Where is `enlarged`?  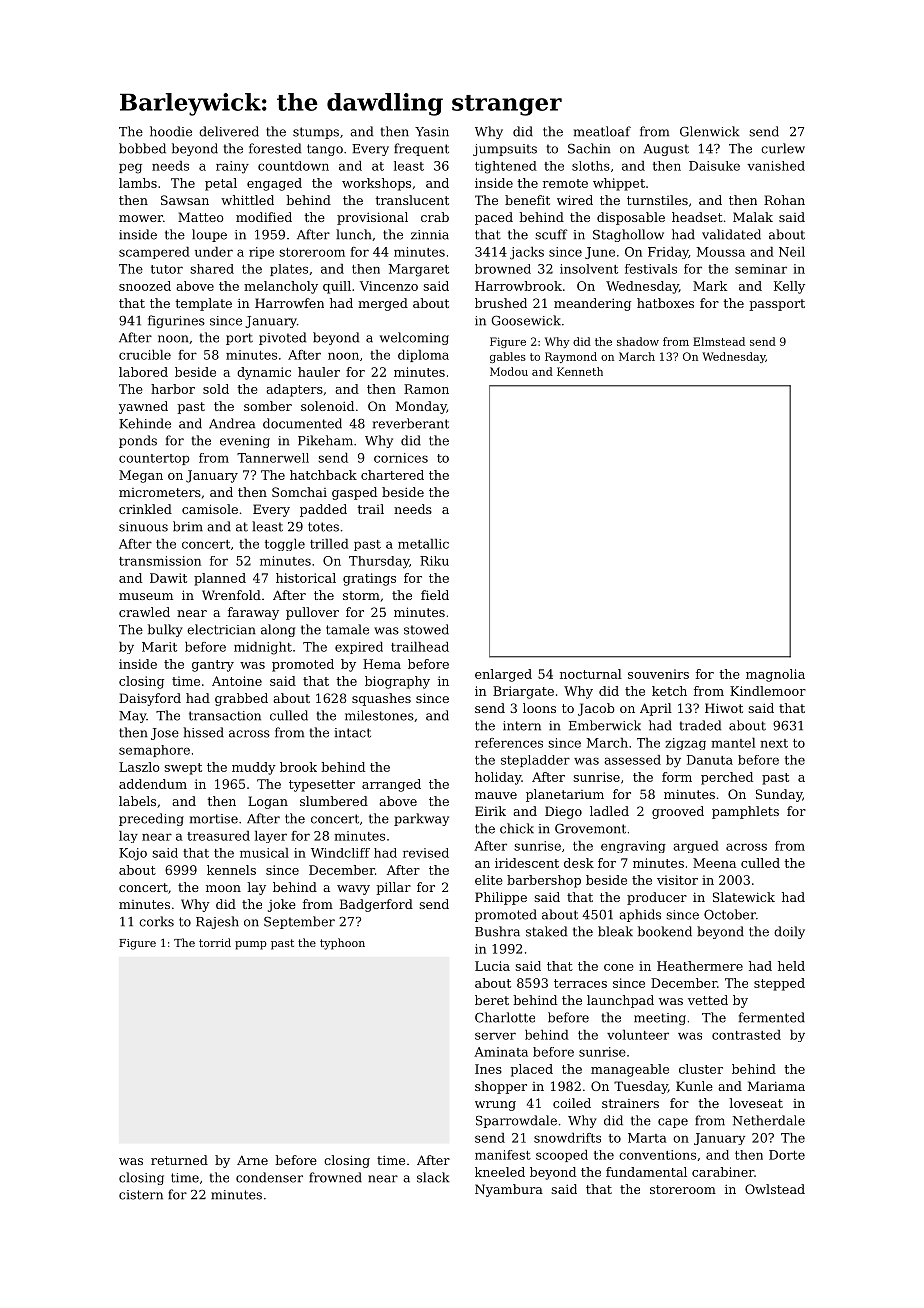 enlarged is located at coordinates (503, 675).
